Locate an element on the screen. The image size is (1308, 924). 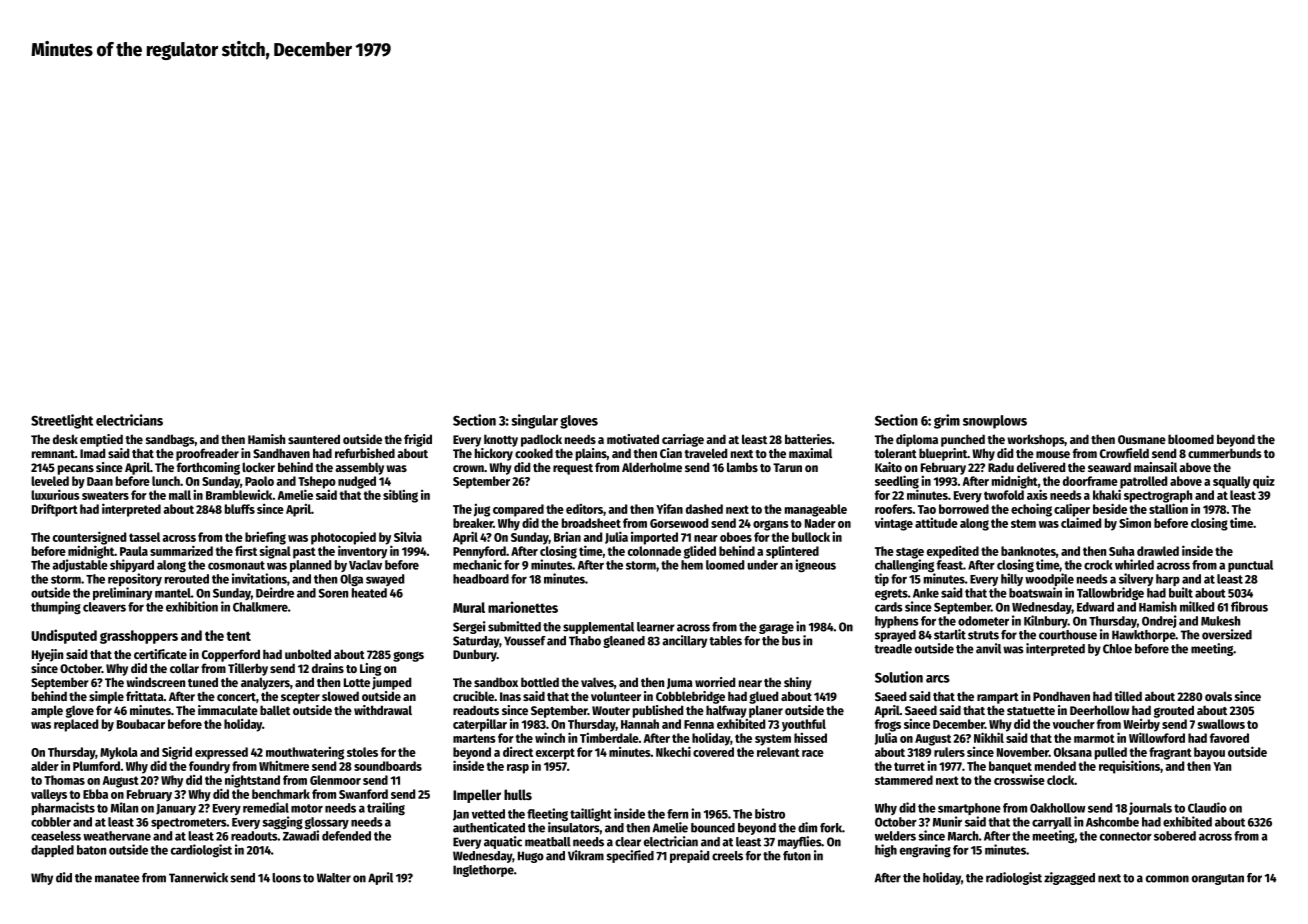
Walter is located at coordinates (334, 878).
